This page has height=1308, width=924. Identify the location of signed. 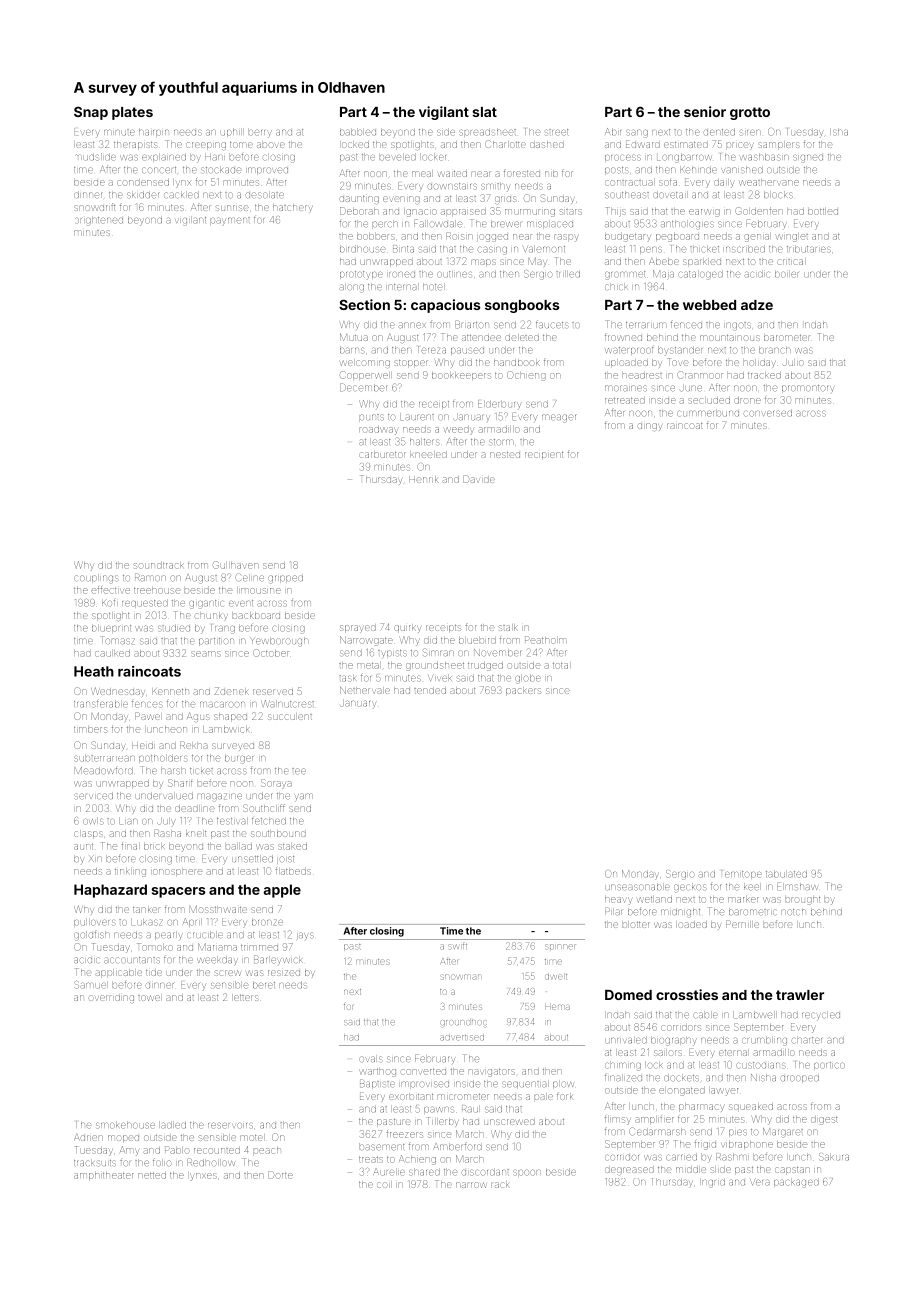
(808, 158).
